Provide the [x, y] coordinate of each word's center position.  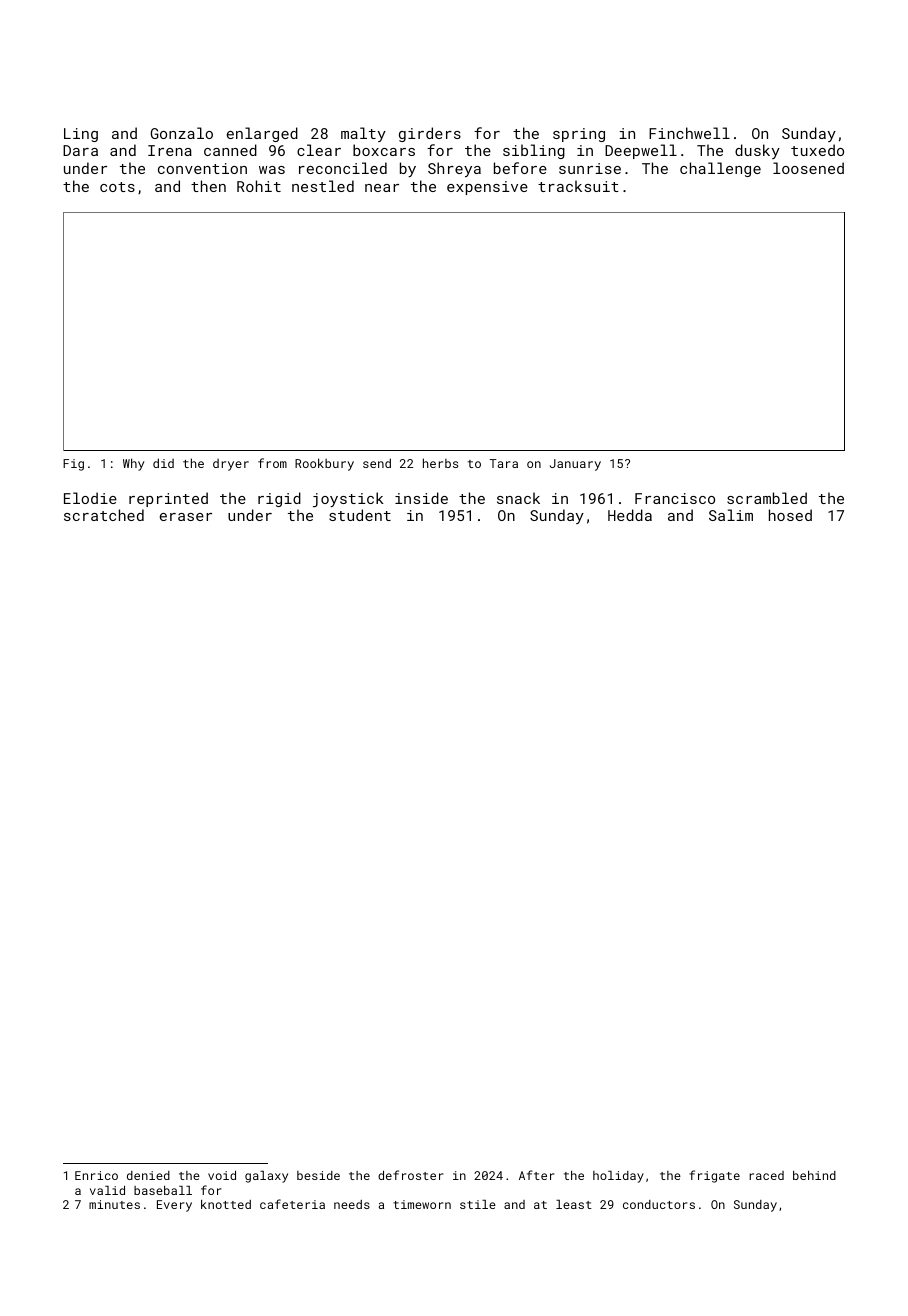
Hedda [630, 515]
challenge [720, 169]
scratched [104, 515]
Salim [731, 515]
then [208, 186]
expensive [487, 188]
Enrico [96, 1175]
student [360, 515]
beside [318, 1175]
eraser [186, 517]
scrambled [767, 498]
